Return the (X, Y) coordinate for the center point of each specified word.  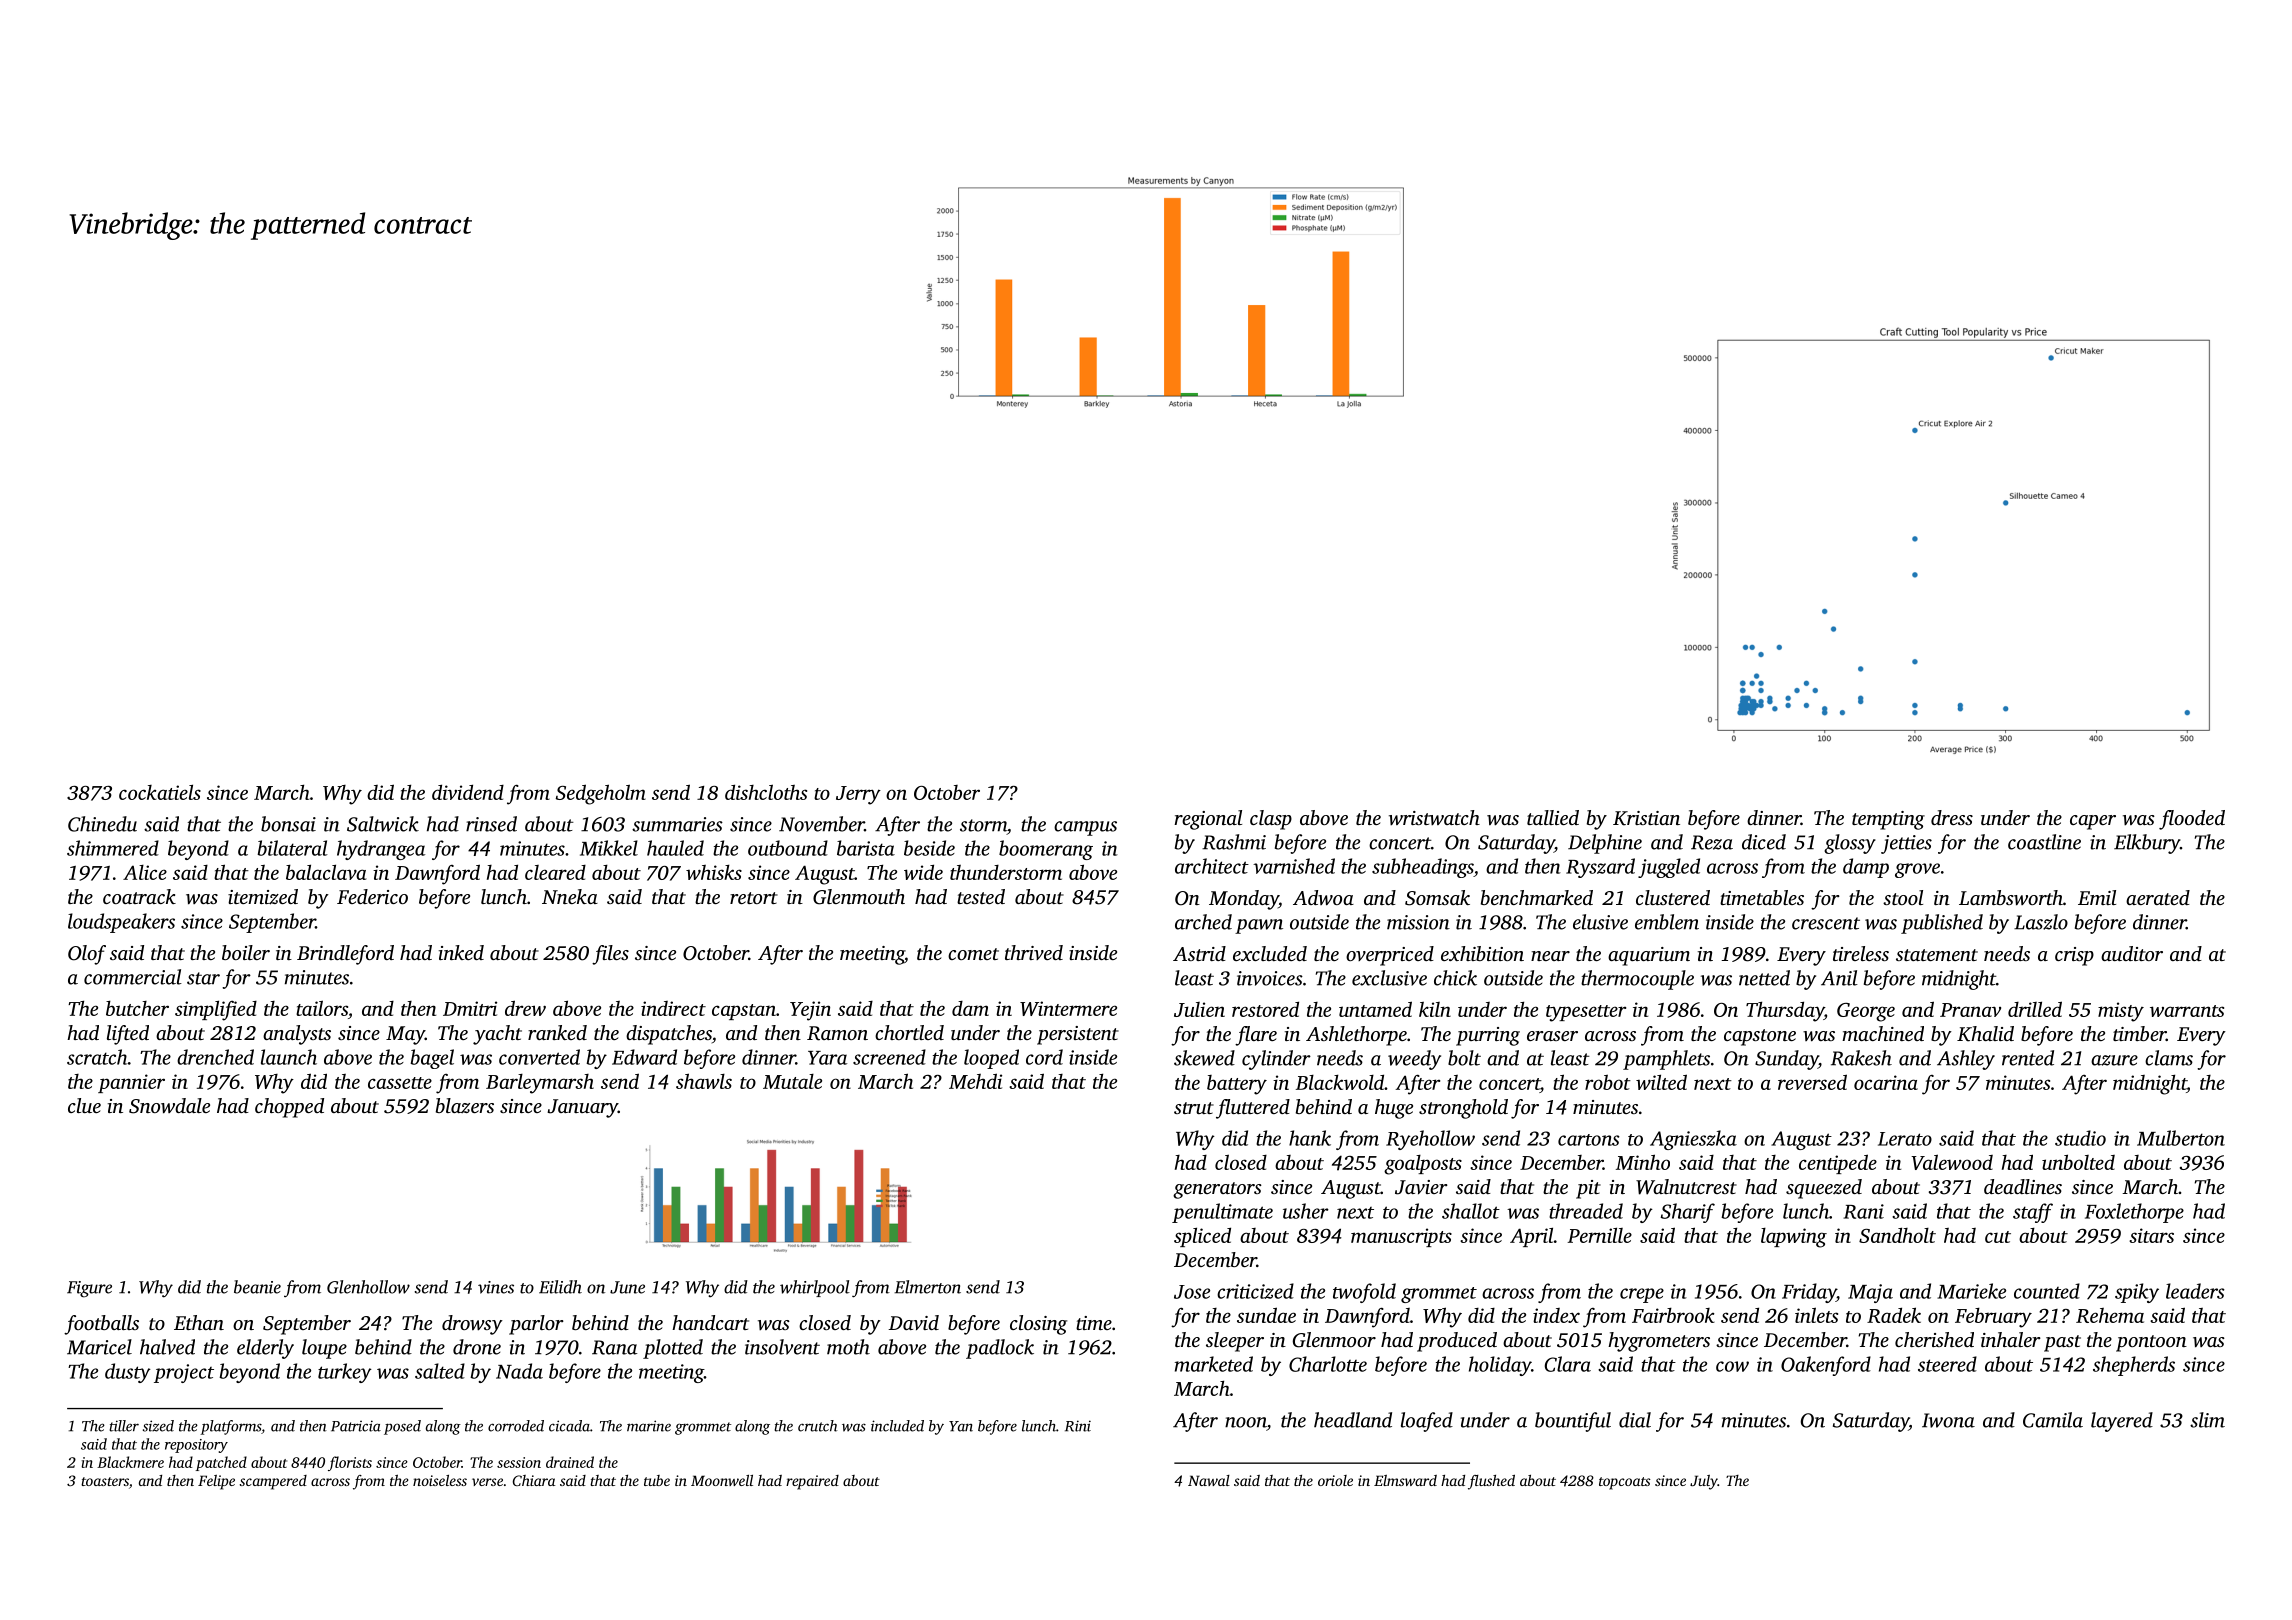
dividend (468, 792)
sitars (2151, 1235)
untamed (1375, 1009)
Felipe (216, 1482)
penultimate (1222, 1213)
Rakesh (1861, 1058)
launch (289, 1057)
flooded (2192, 820)
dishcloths (766, 792)
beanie (257, 1287)
